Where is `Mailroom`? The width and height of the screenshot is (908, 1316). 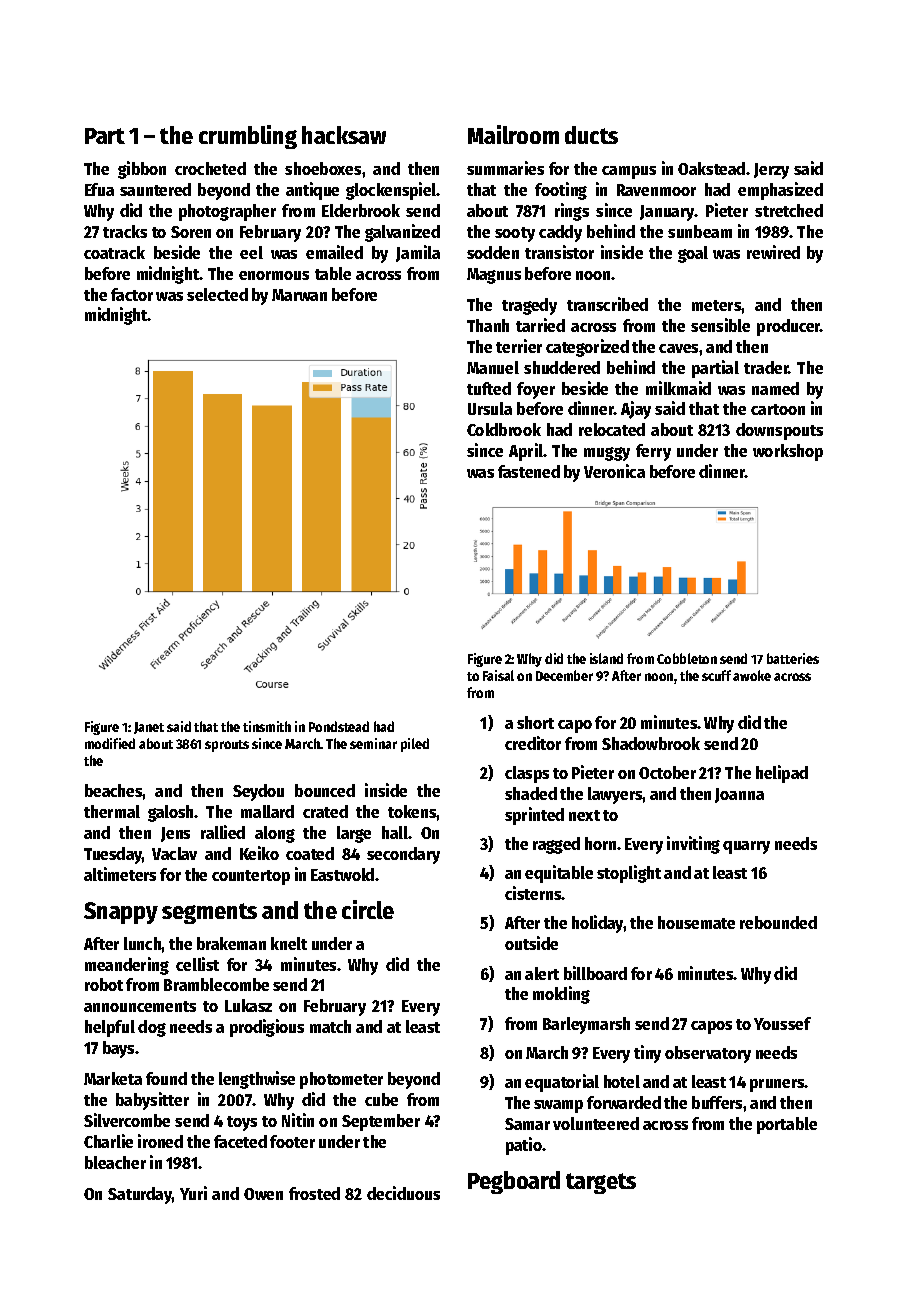 Mailroom is located at coordinates (513, 134).
